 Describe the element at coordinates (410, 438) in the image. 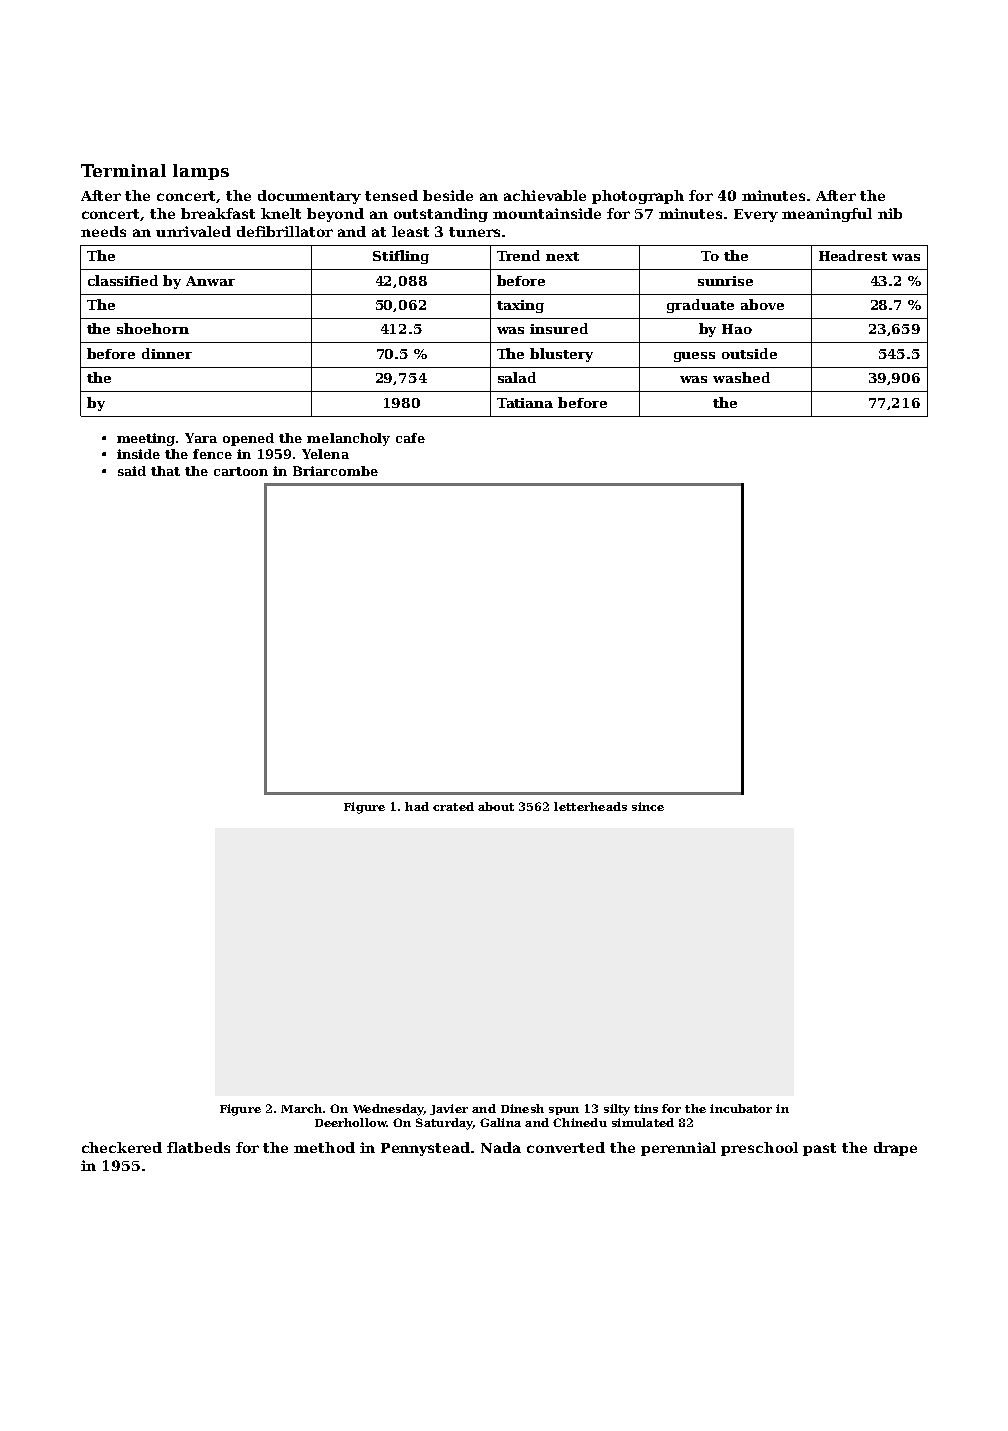

I see `cafe` at that location.
